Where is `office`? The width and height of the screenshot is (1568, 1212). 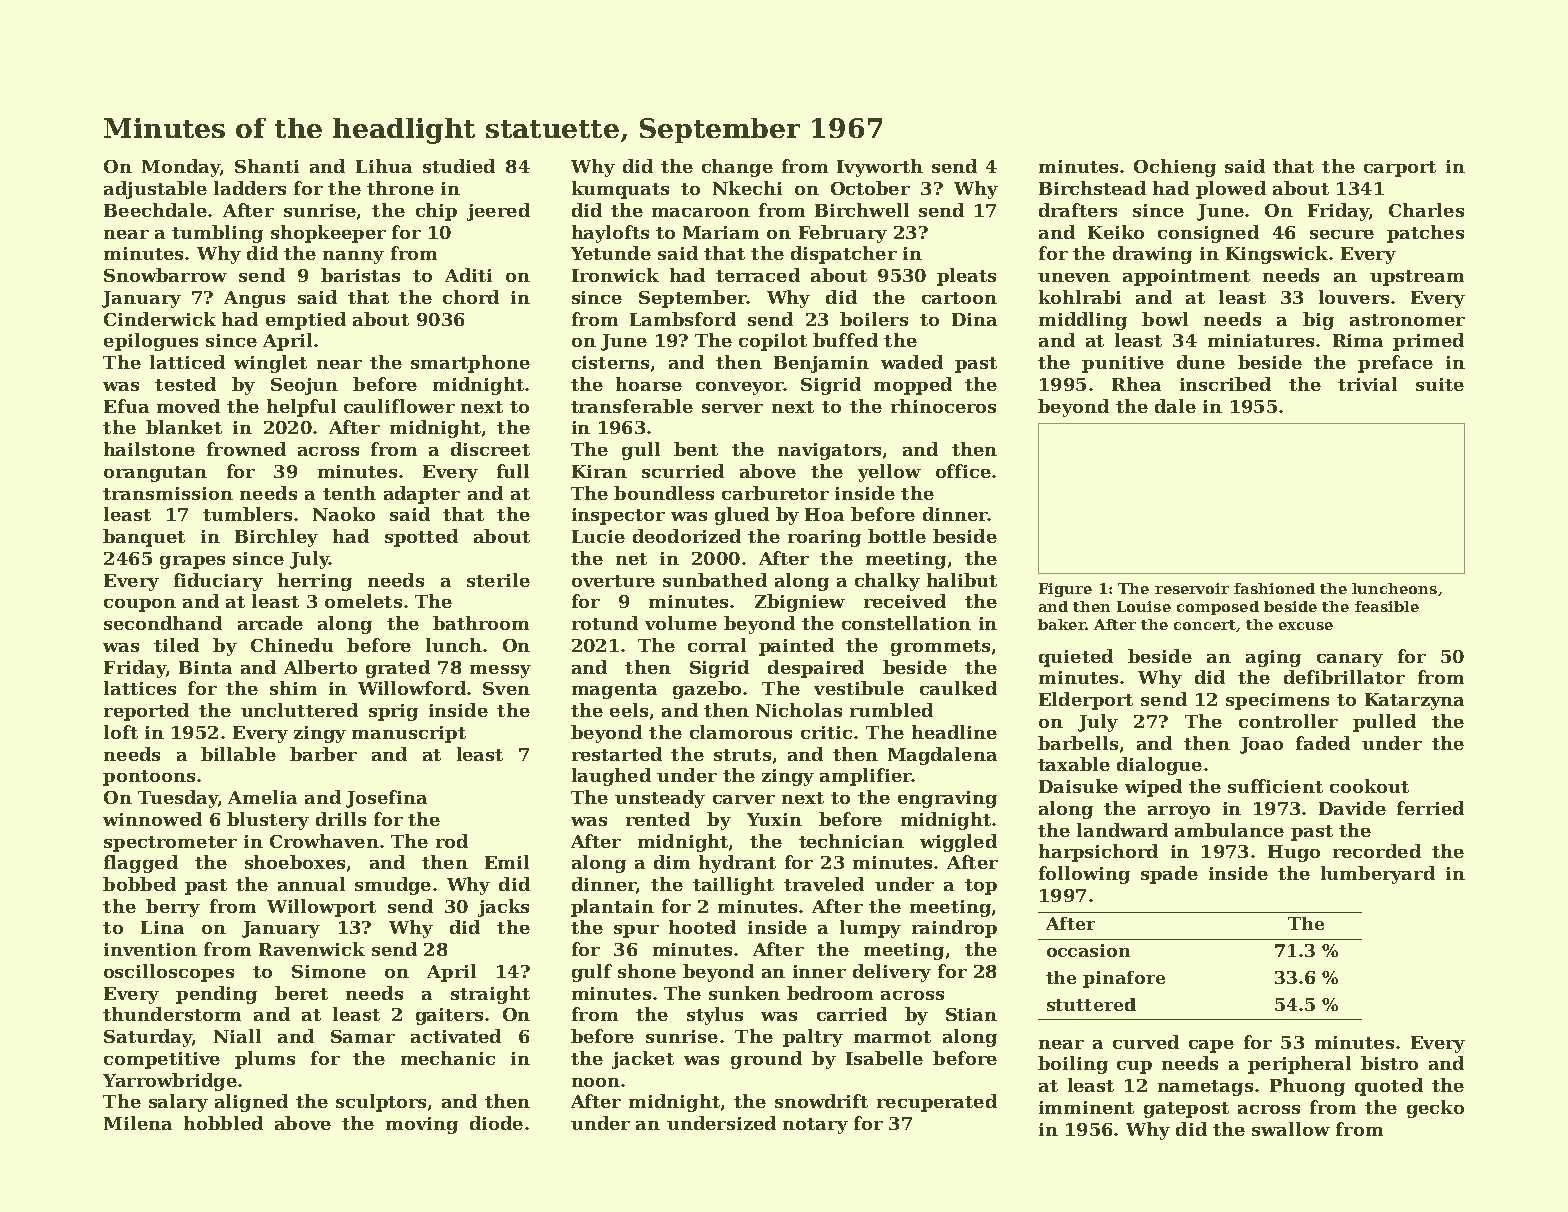 office is located at coordinates (963, 471).
